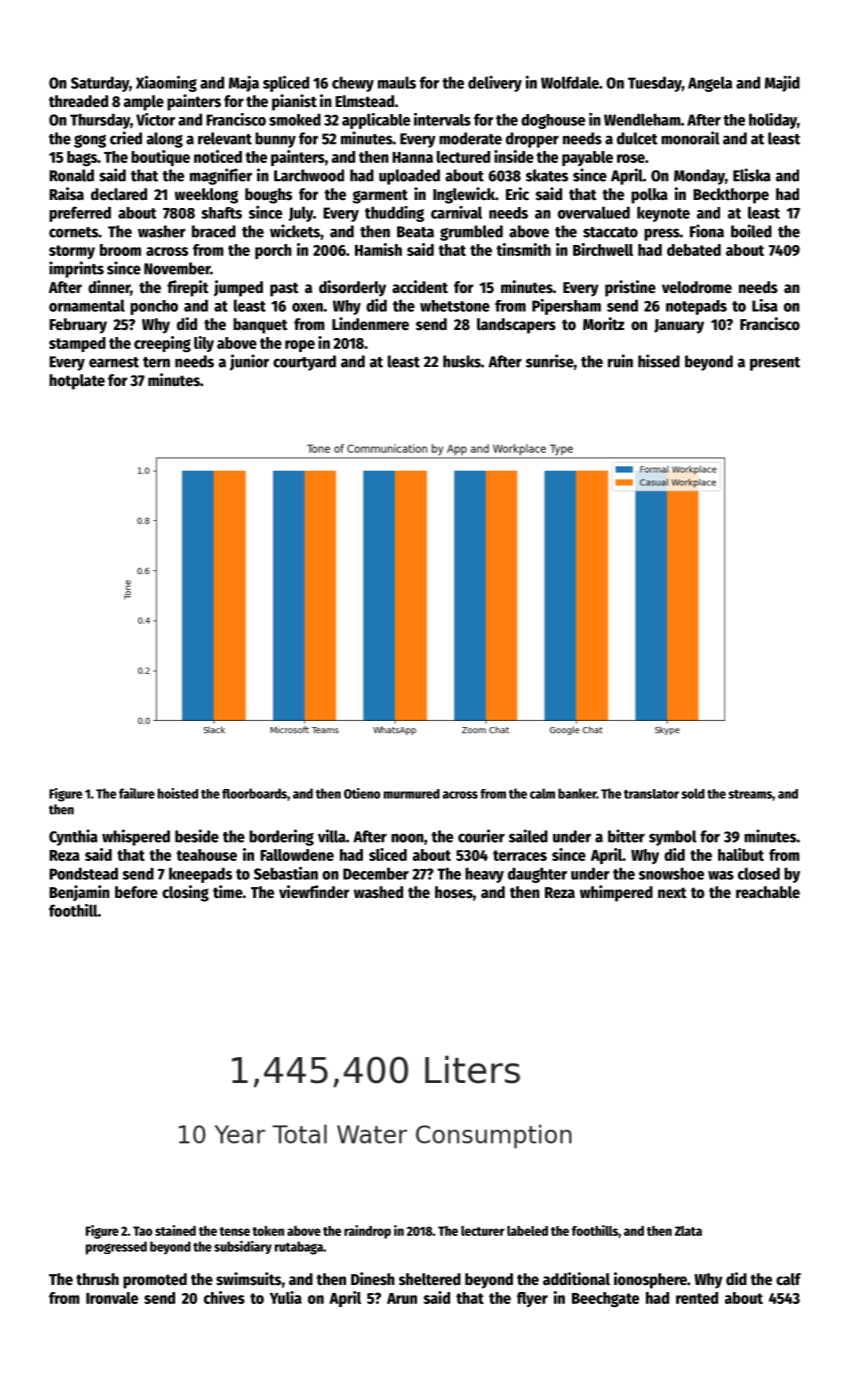 The width and height of the document is (849, 1400). Describe the element at coordinates (304, 363) in the document. I see `courtyard` at that location.
